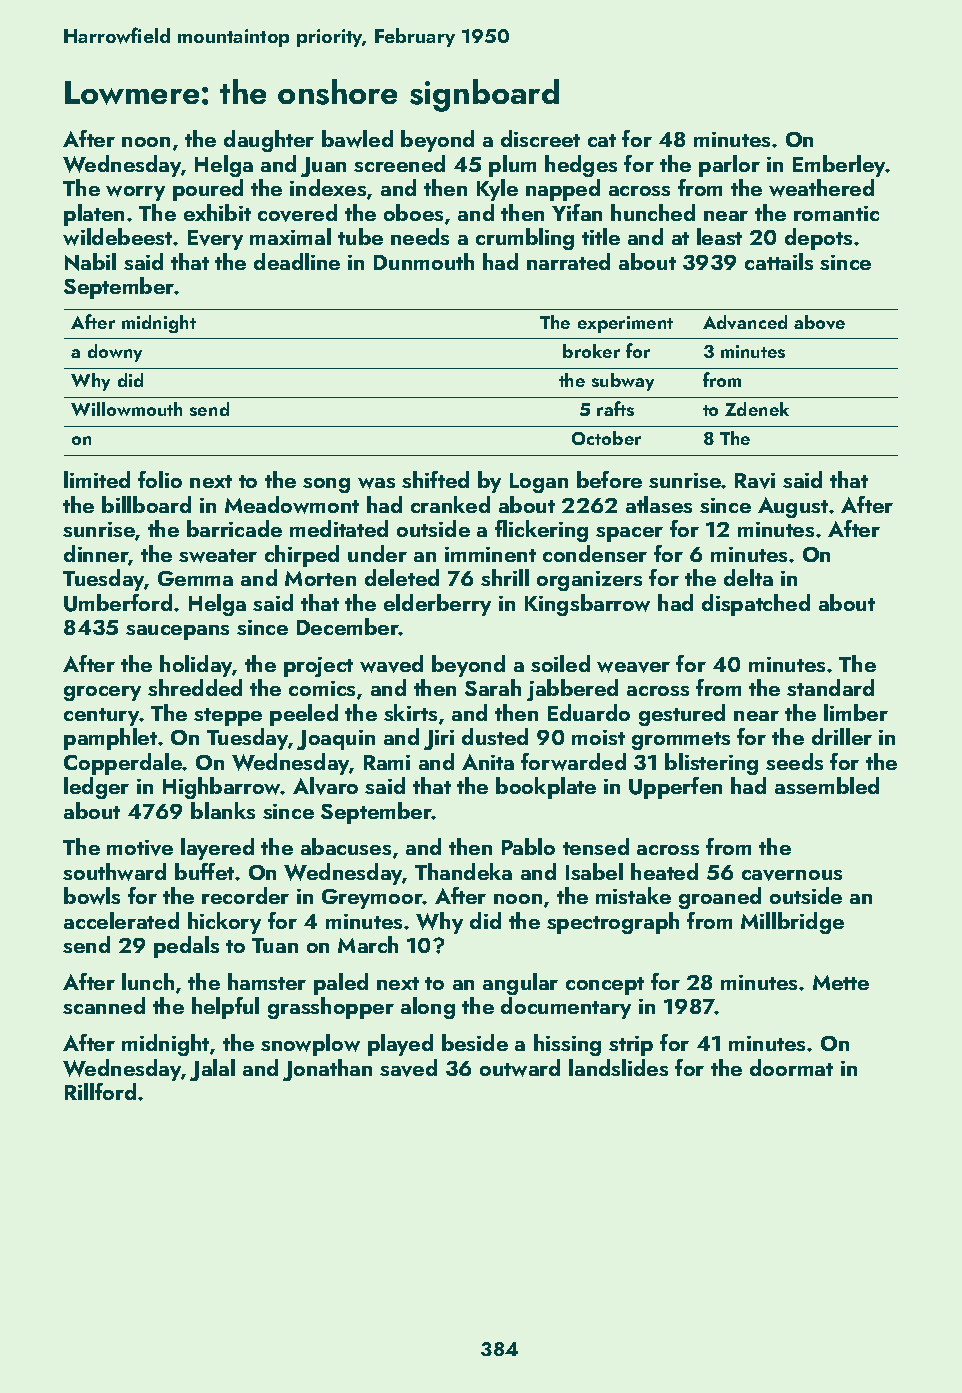 This screenshot has height=1393, width=962. What do you see at coordinates (719, 236) in the screenshot?
I see `least` at bounding box center [719, 236].
